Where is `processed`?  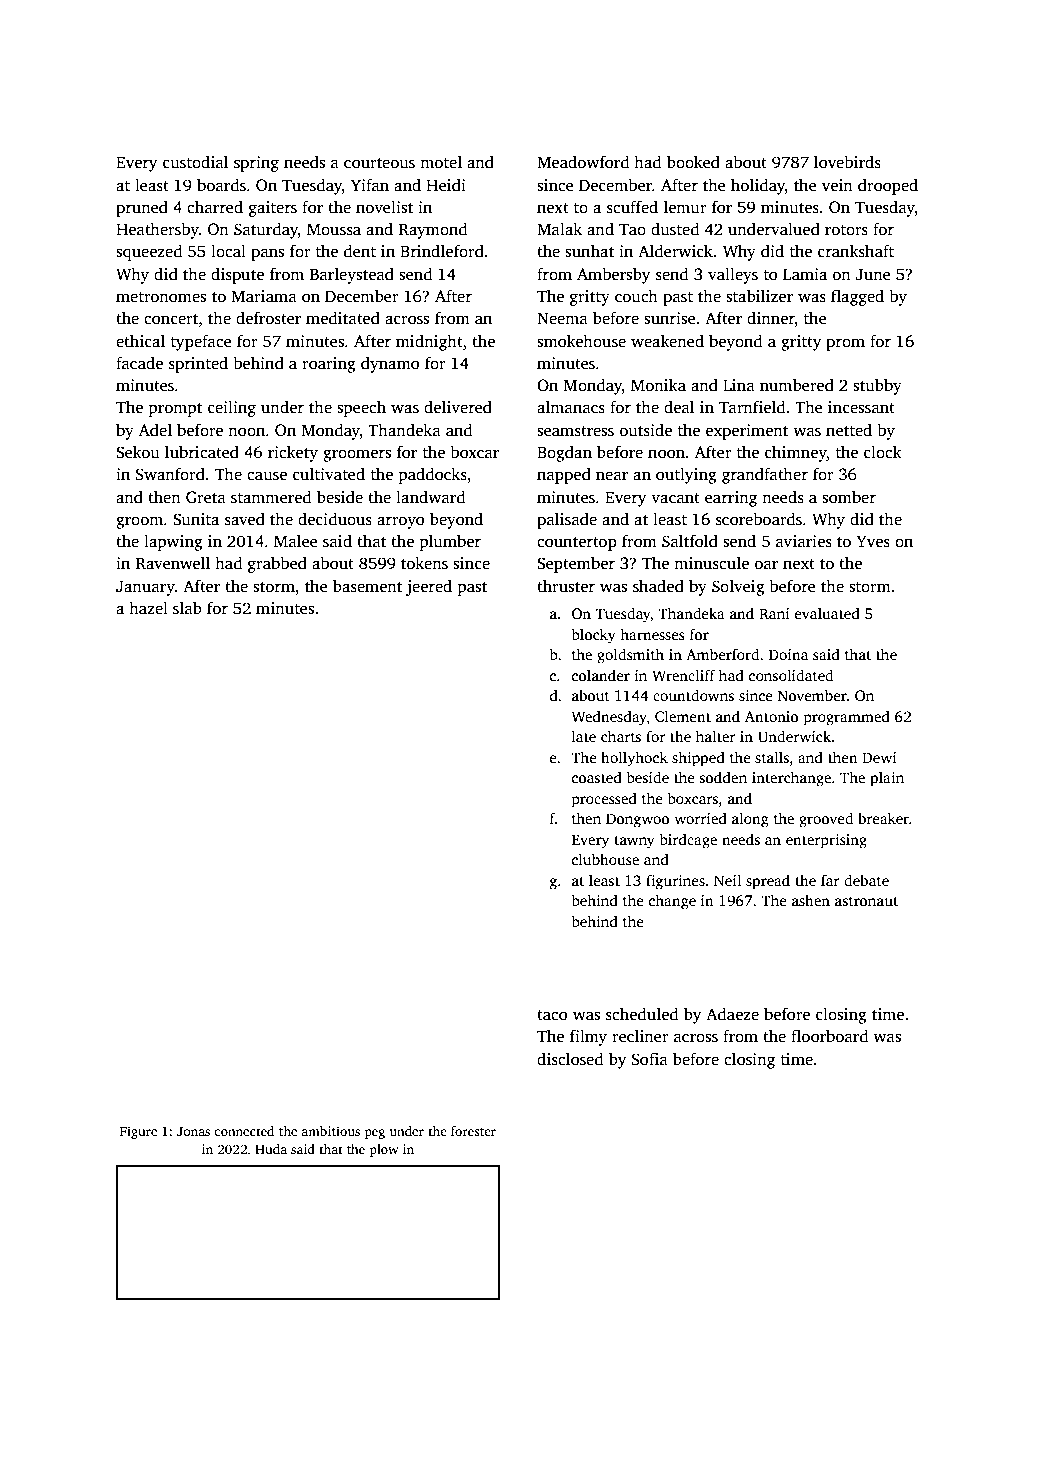 processed is located at coordinates (604, 800).
